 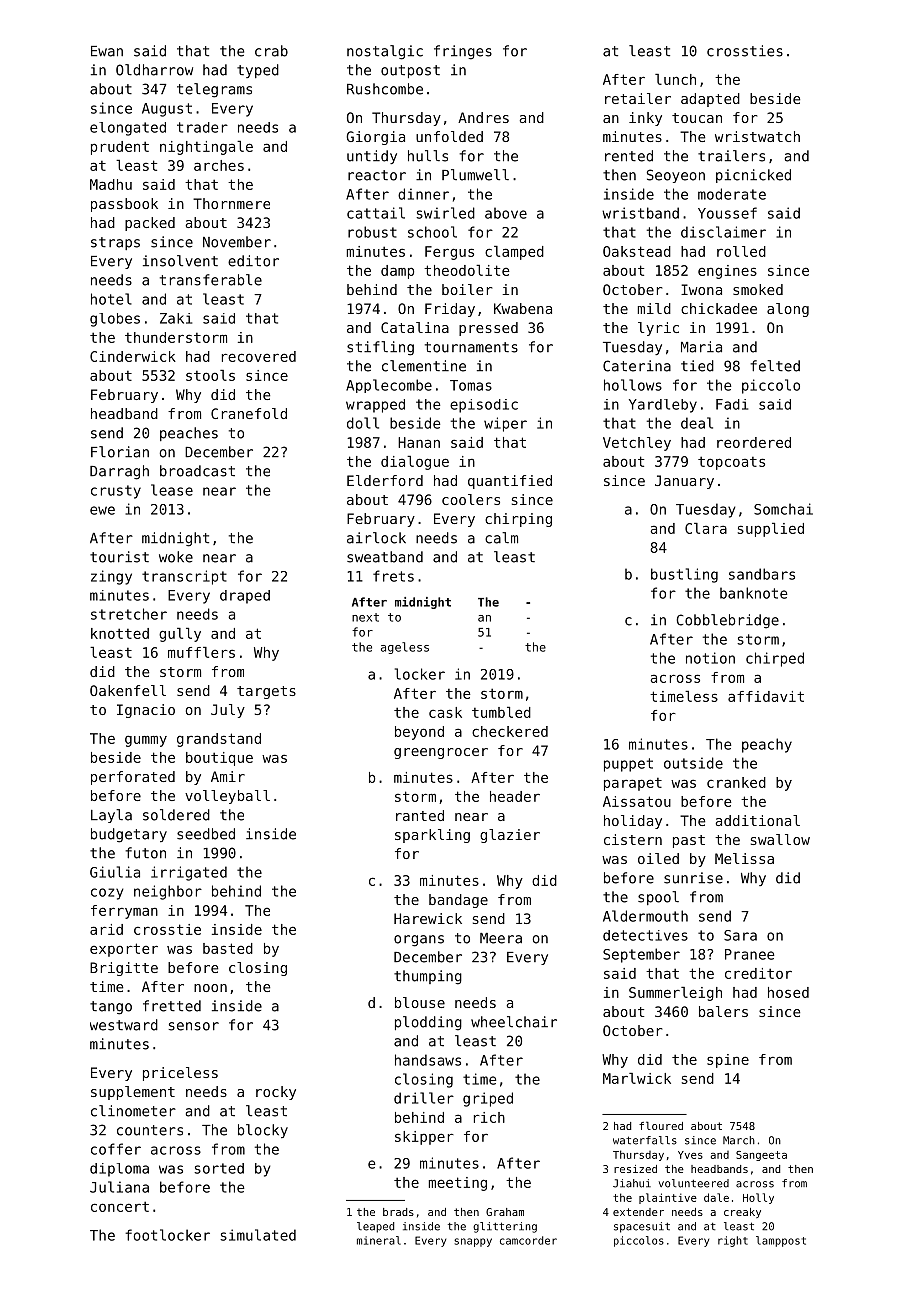 I want to click on wristwatch, so click(x=757, y=136).
